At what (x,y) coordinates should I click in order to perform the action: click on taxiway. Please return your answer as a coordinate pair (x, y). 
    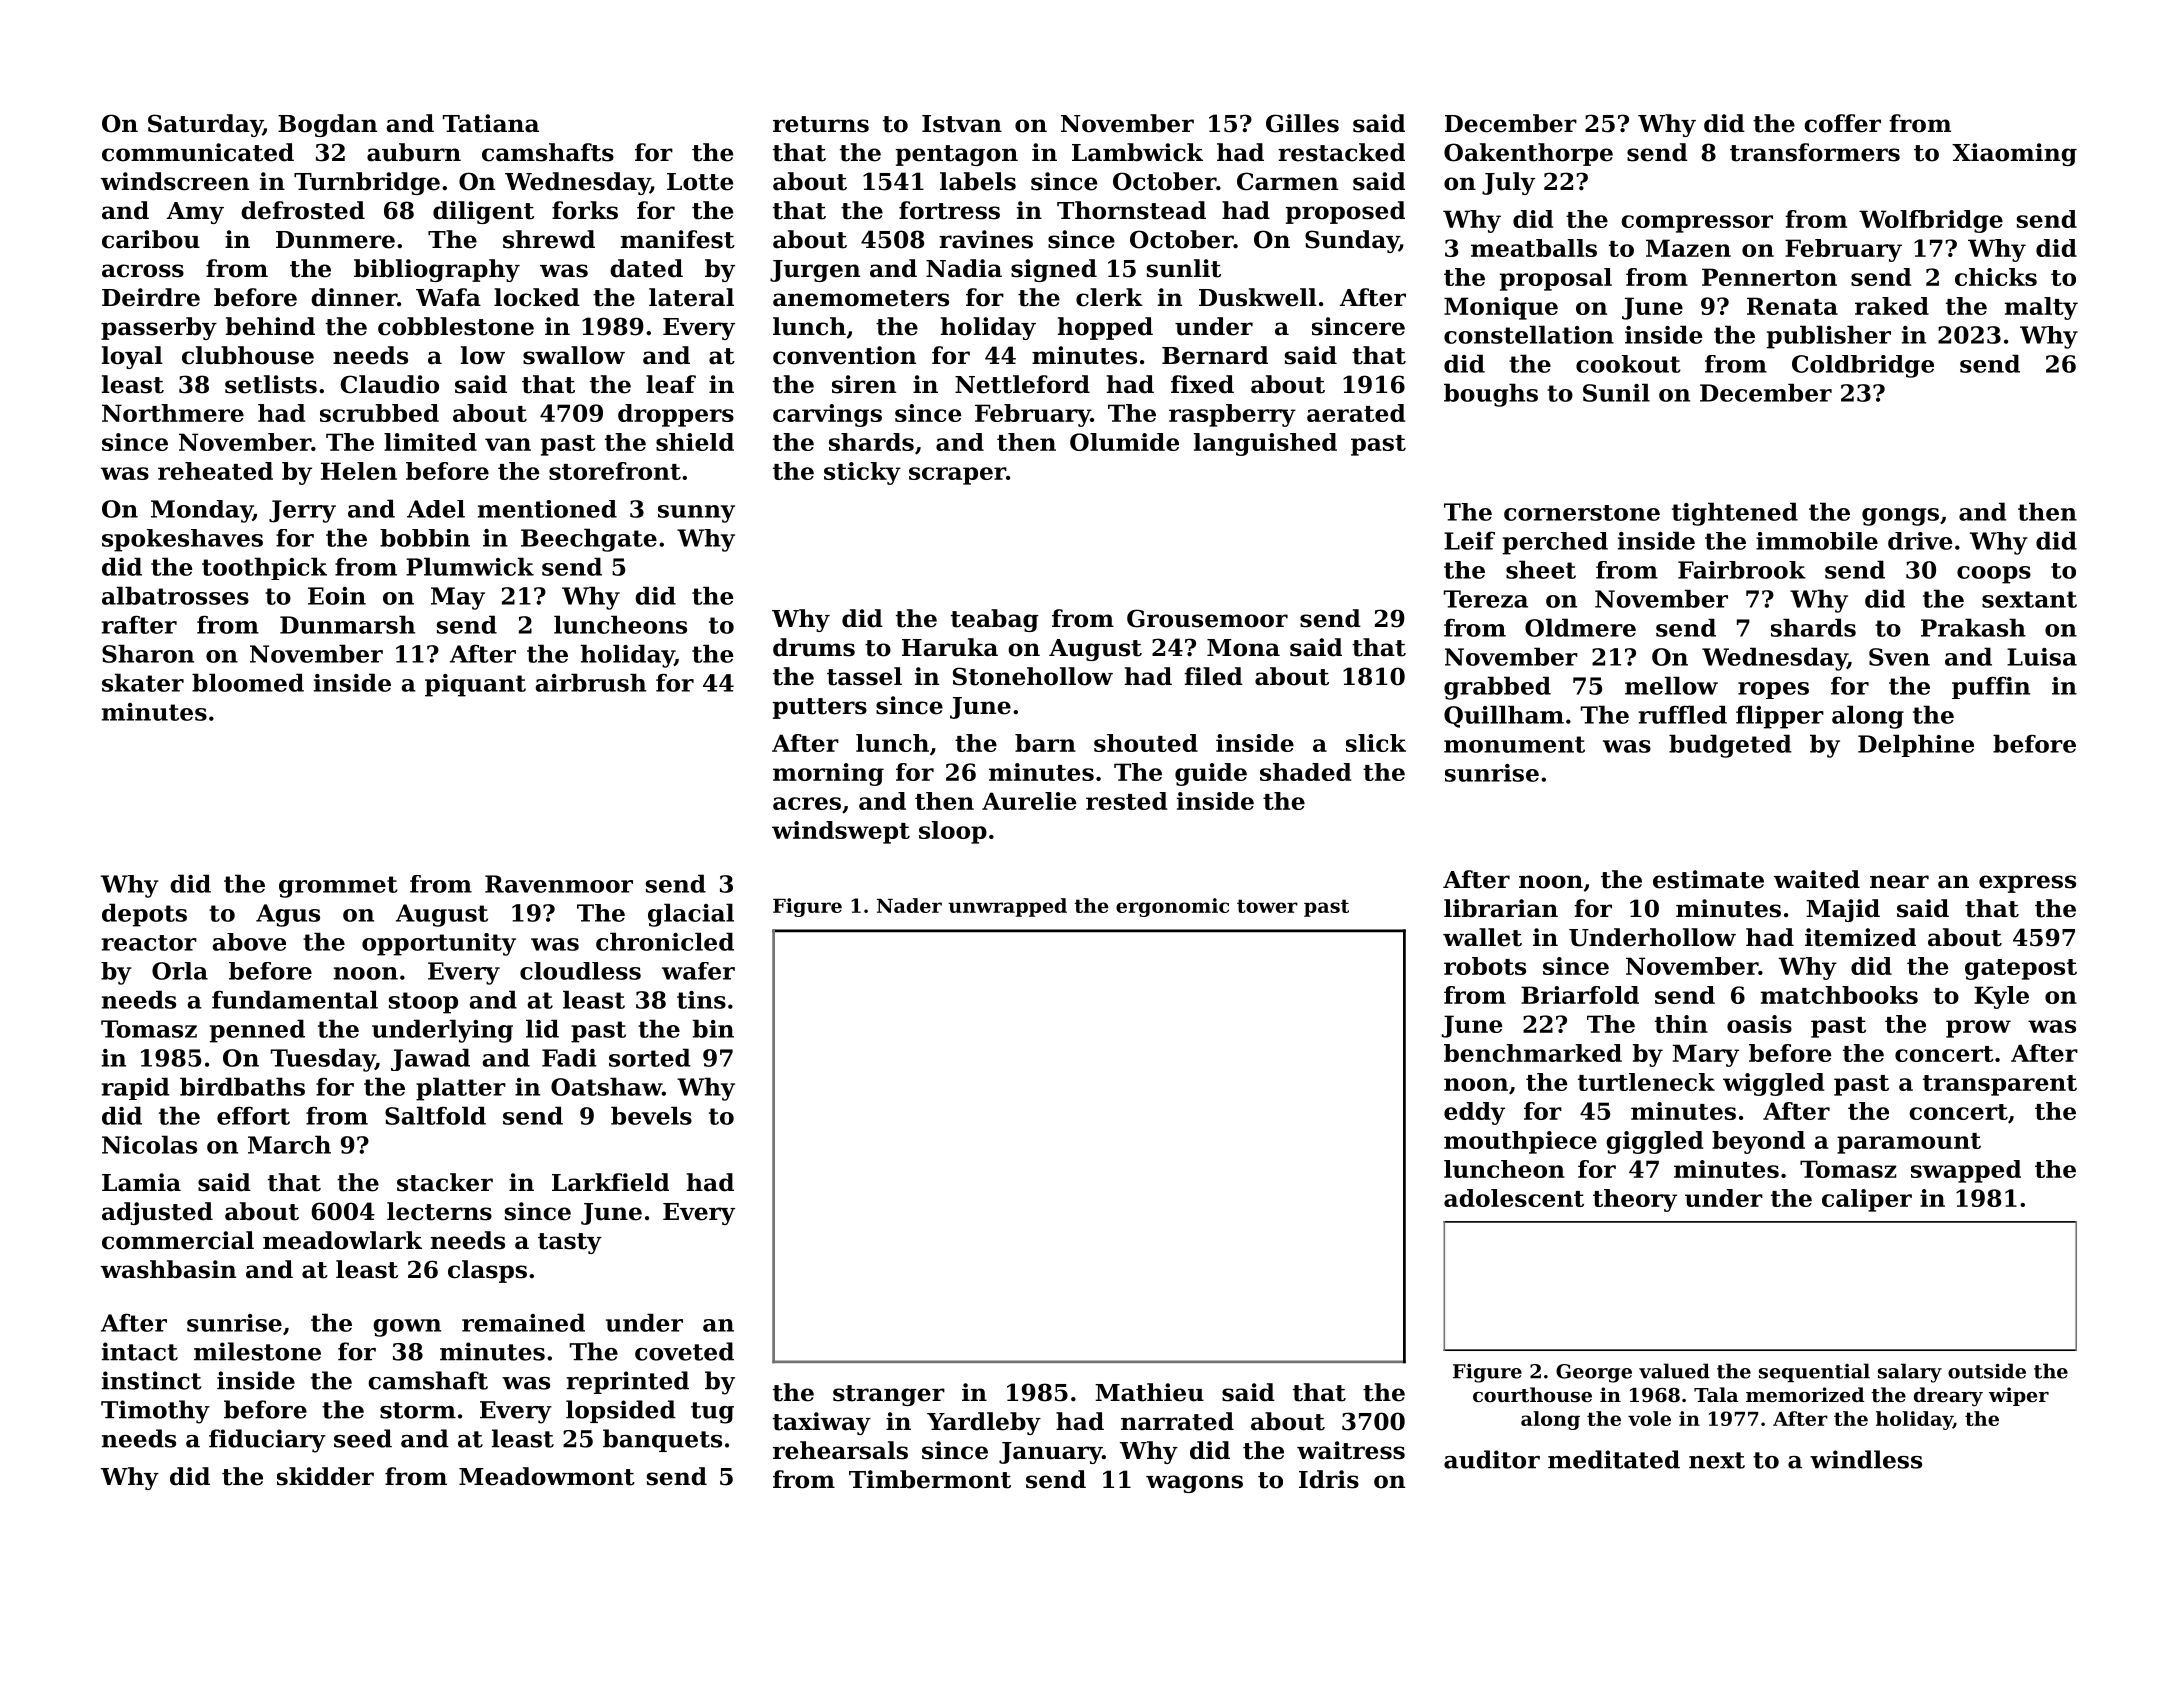
    Looking at the image, I should click on (822, 1423).
